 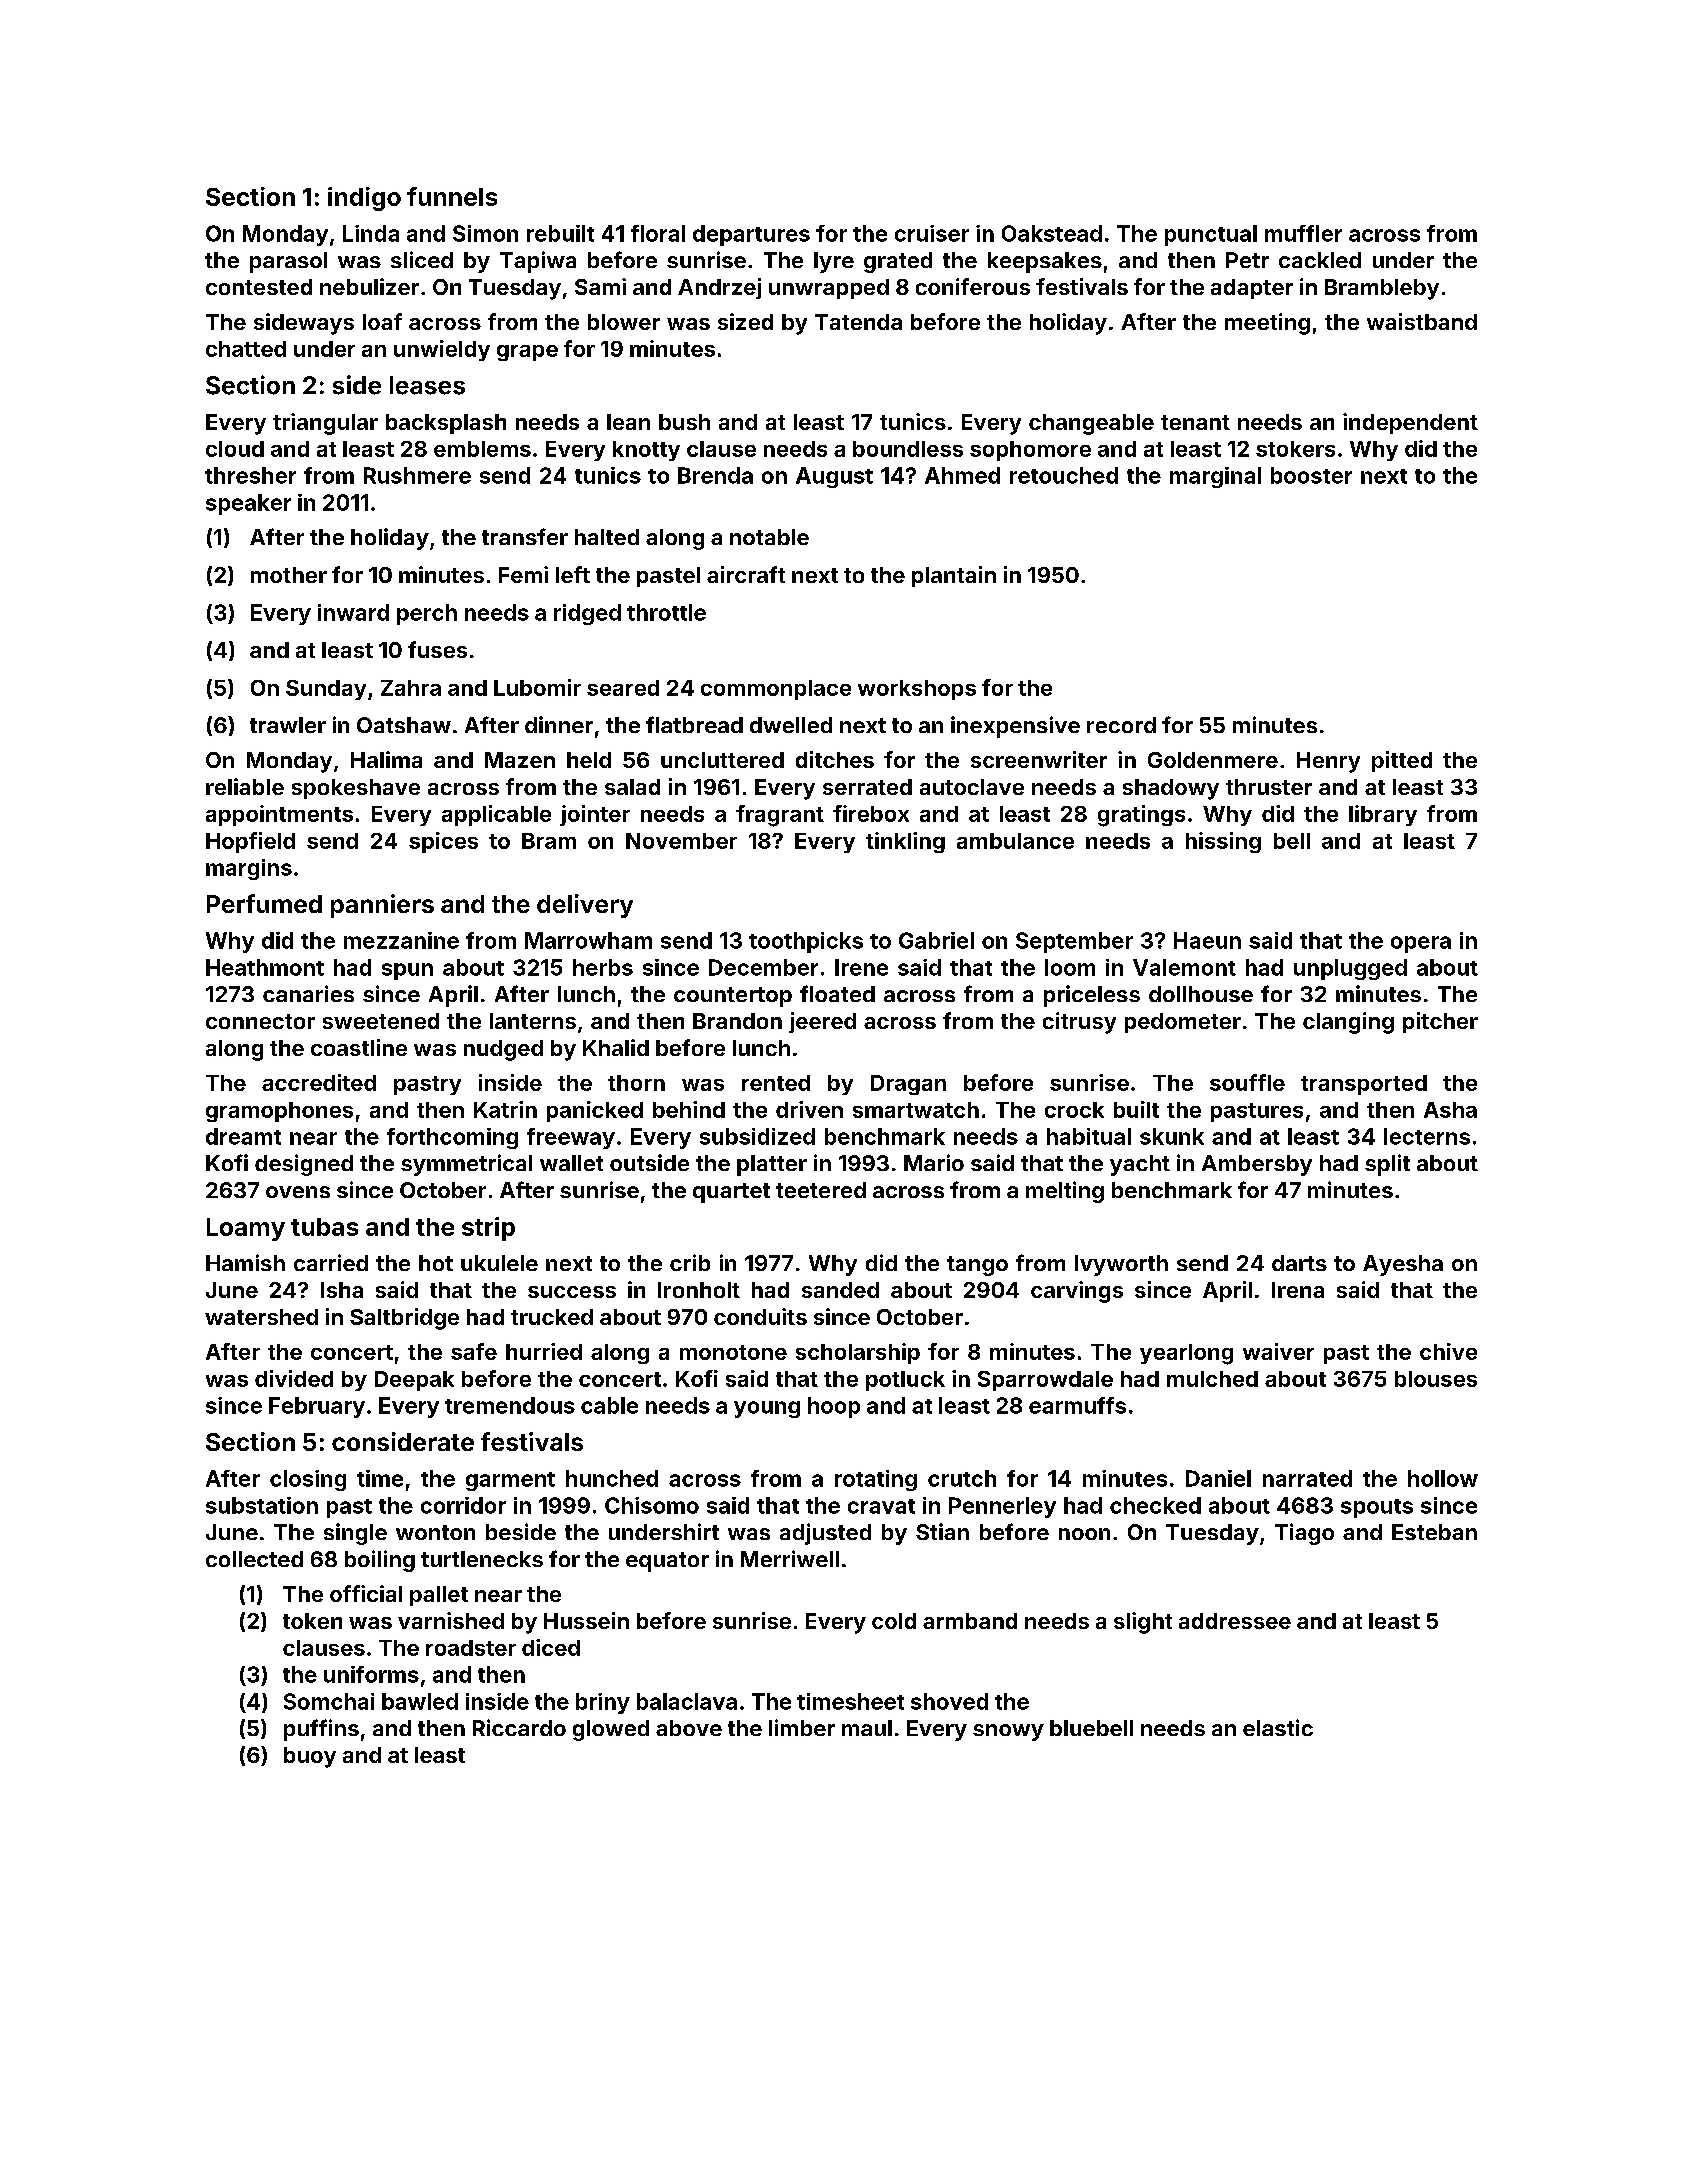 What do you see at coordinates (520, 760) in the screenshot?
I see `Mazen` at bounding box center [520, 760].
